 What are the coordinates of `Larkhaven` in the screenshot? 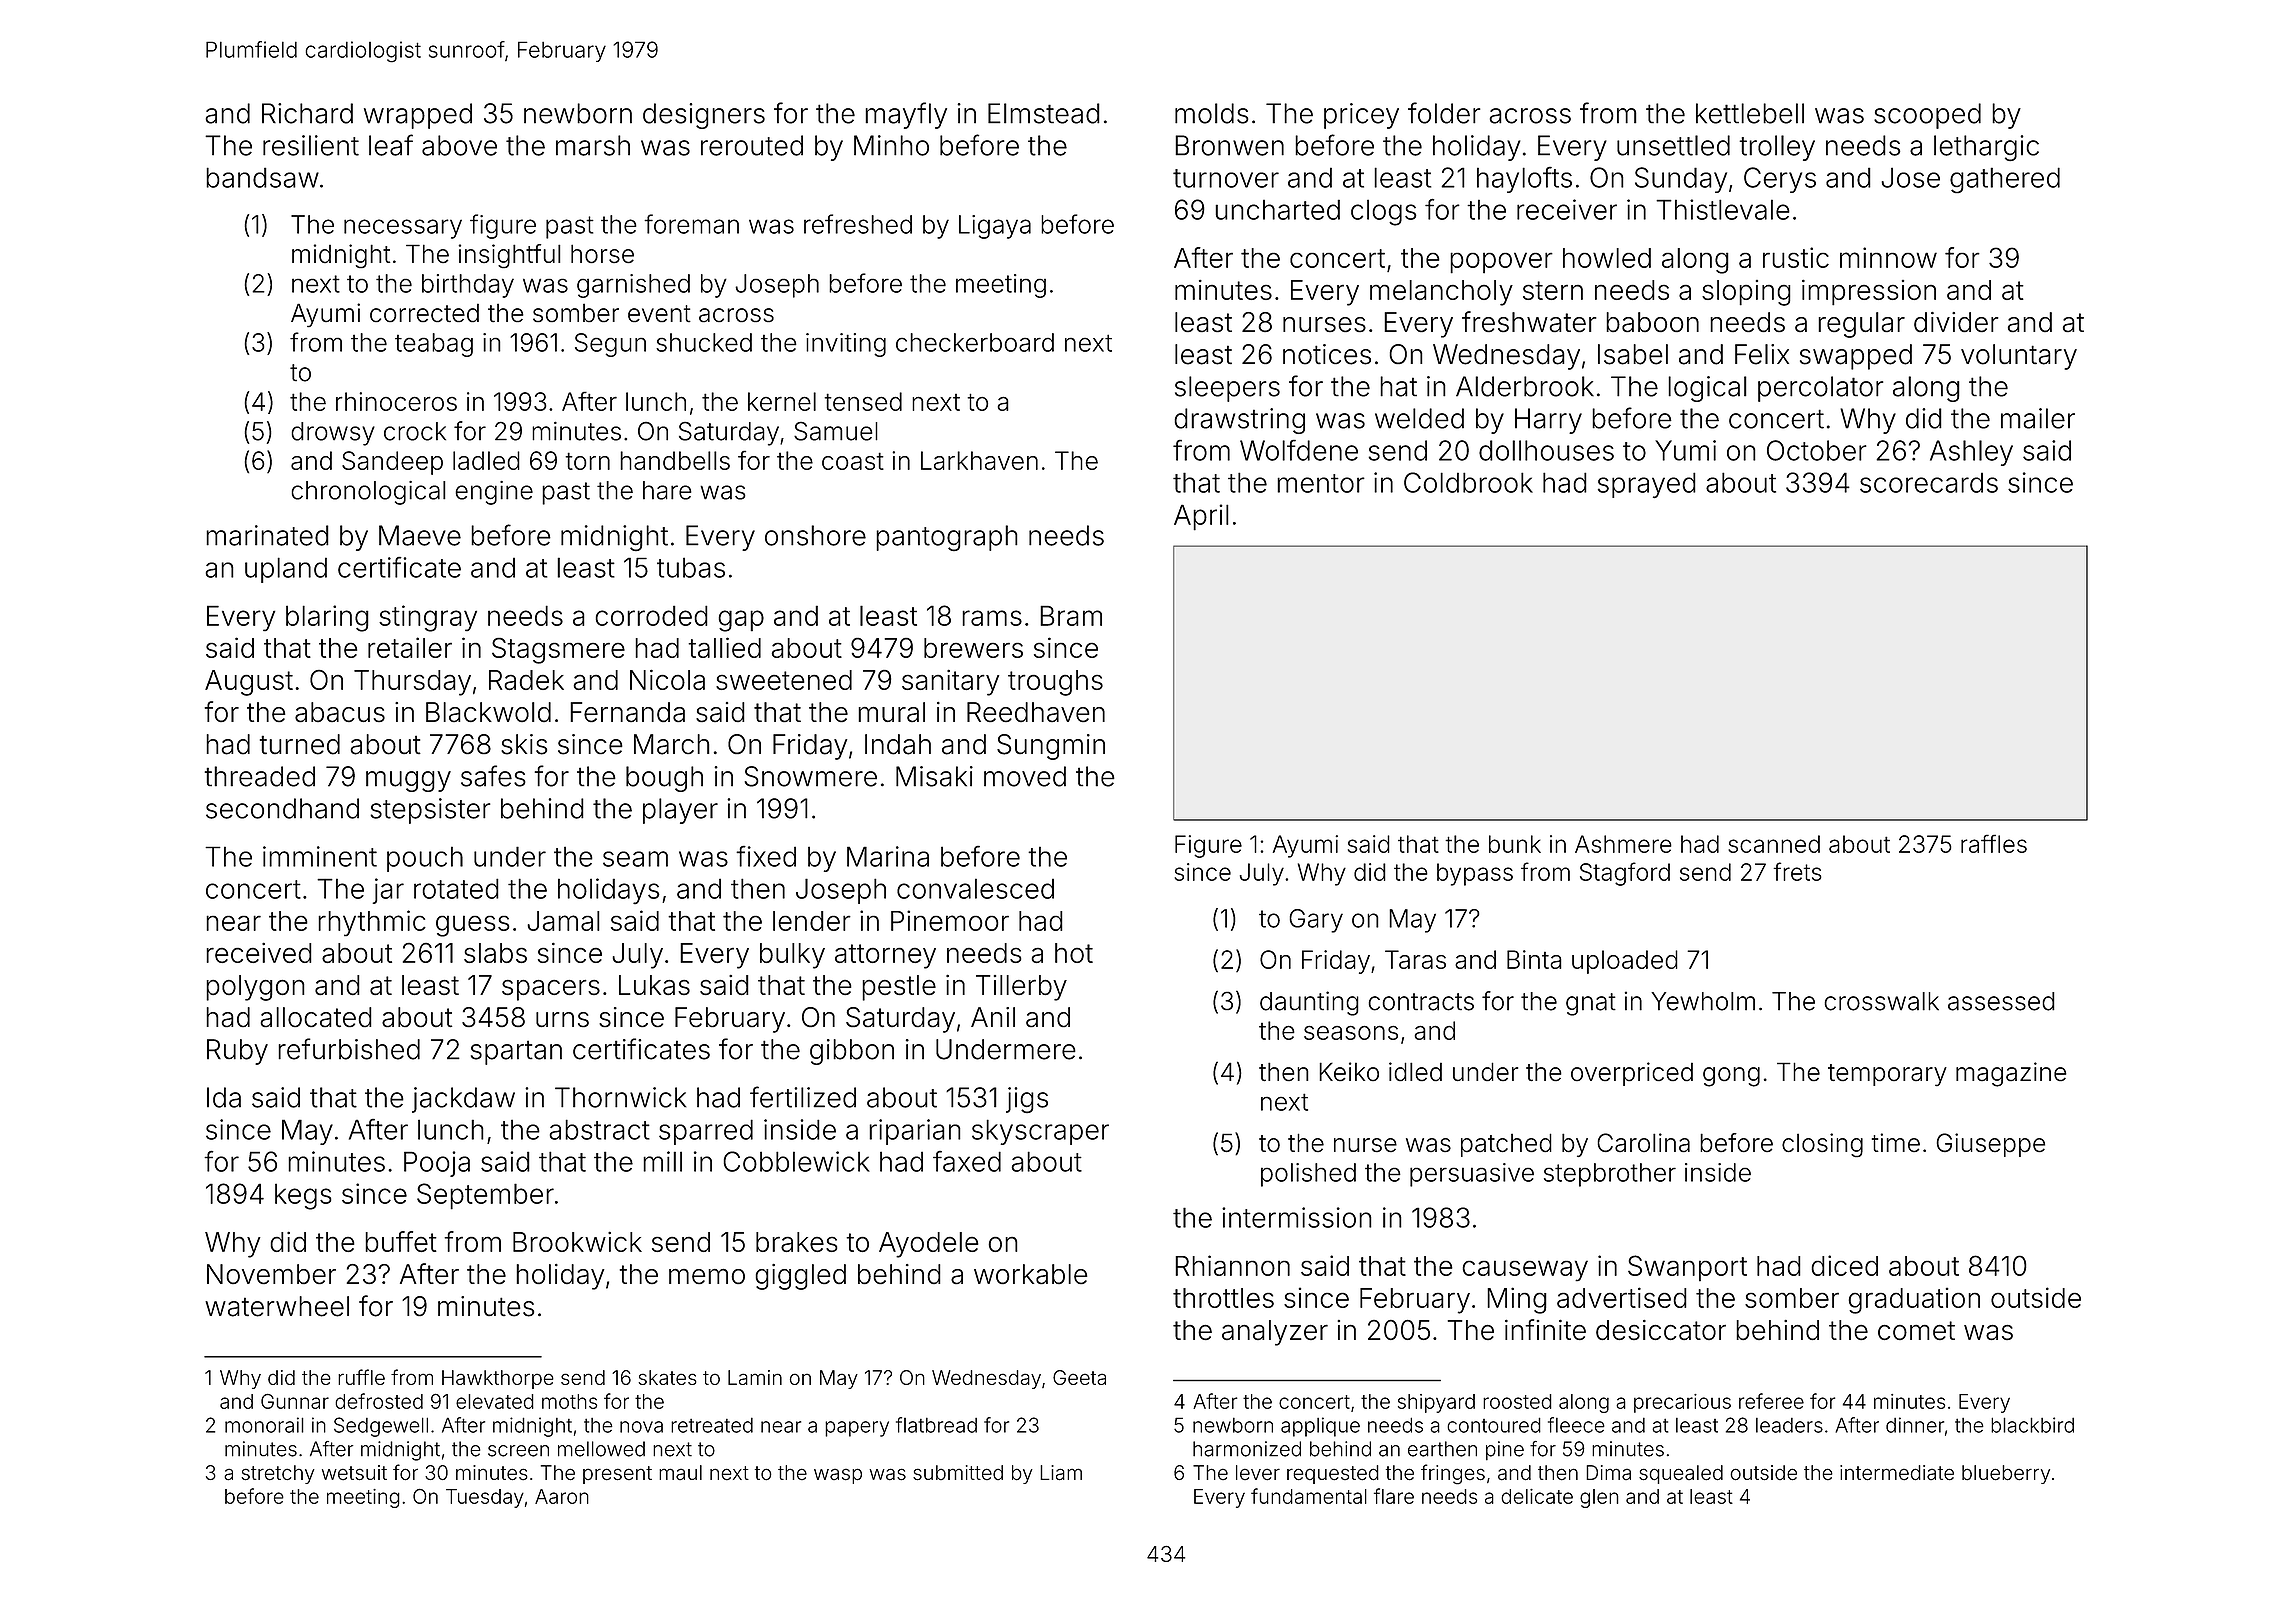 It's located at (979, 460).
